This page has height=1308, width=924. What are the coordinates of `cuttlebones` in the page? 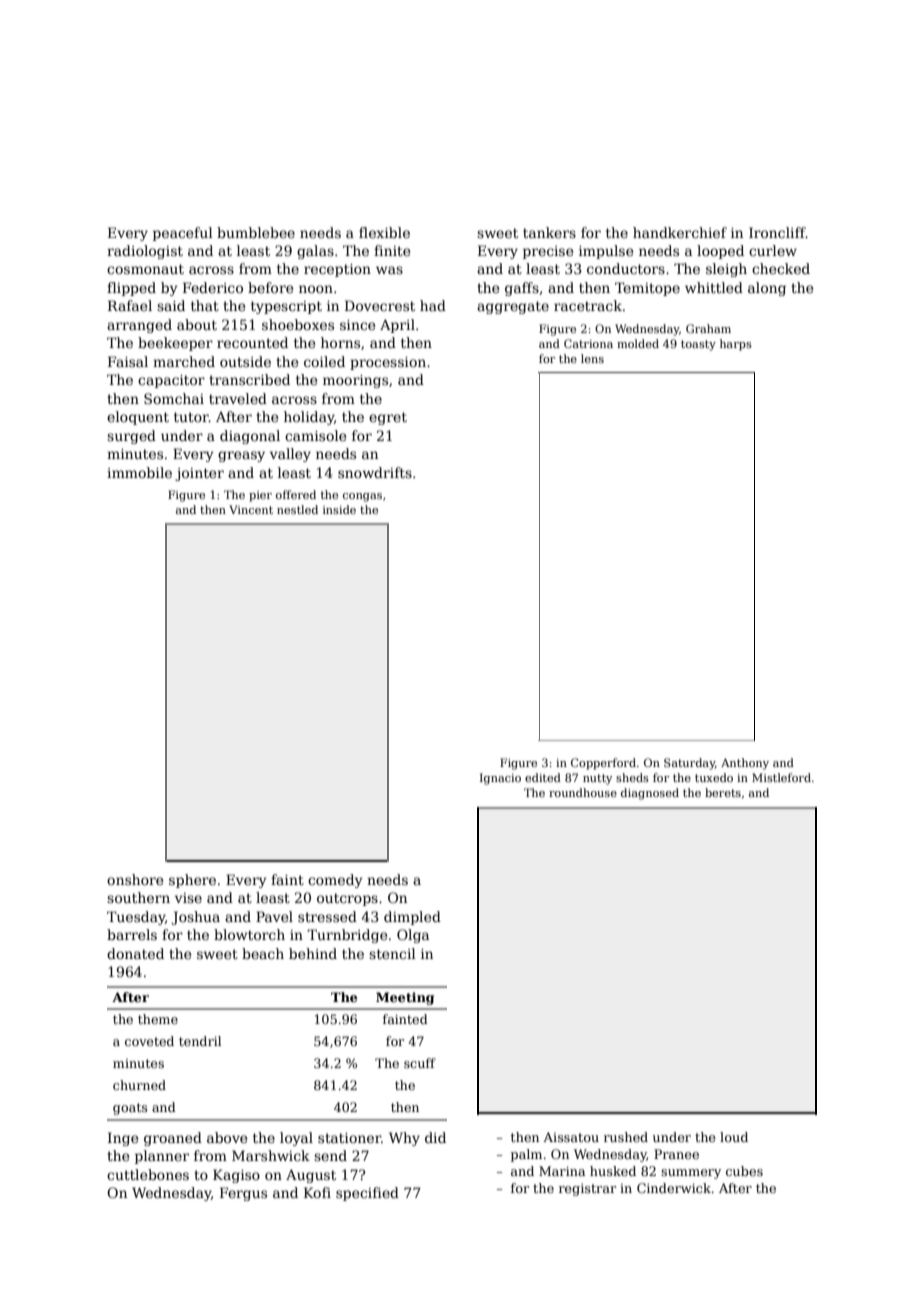 It's located at (148, 1174).
